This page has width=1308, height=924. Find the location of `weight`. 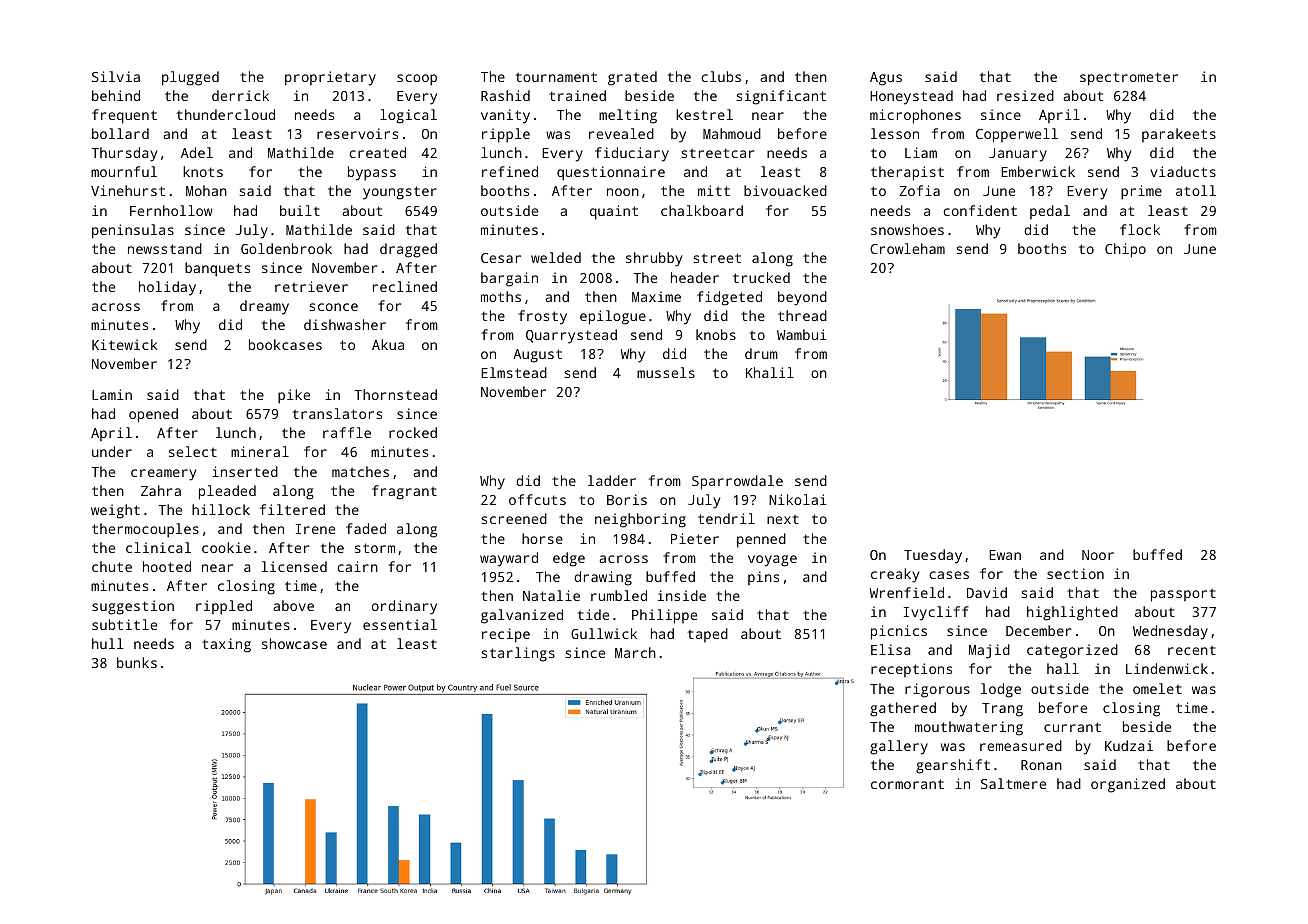

weight is located at coordinates (115, 511).
